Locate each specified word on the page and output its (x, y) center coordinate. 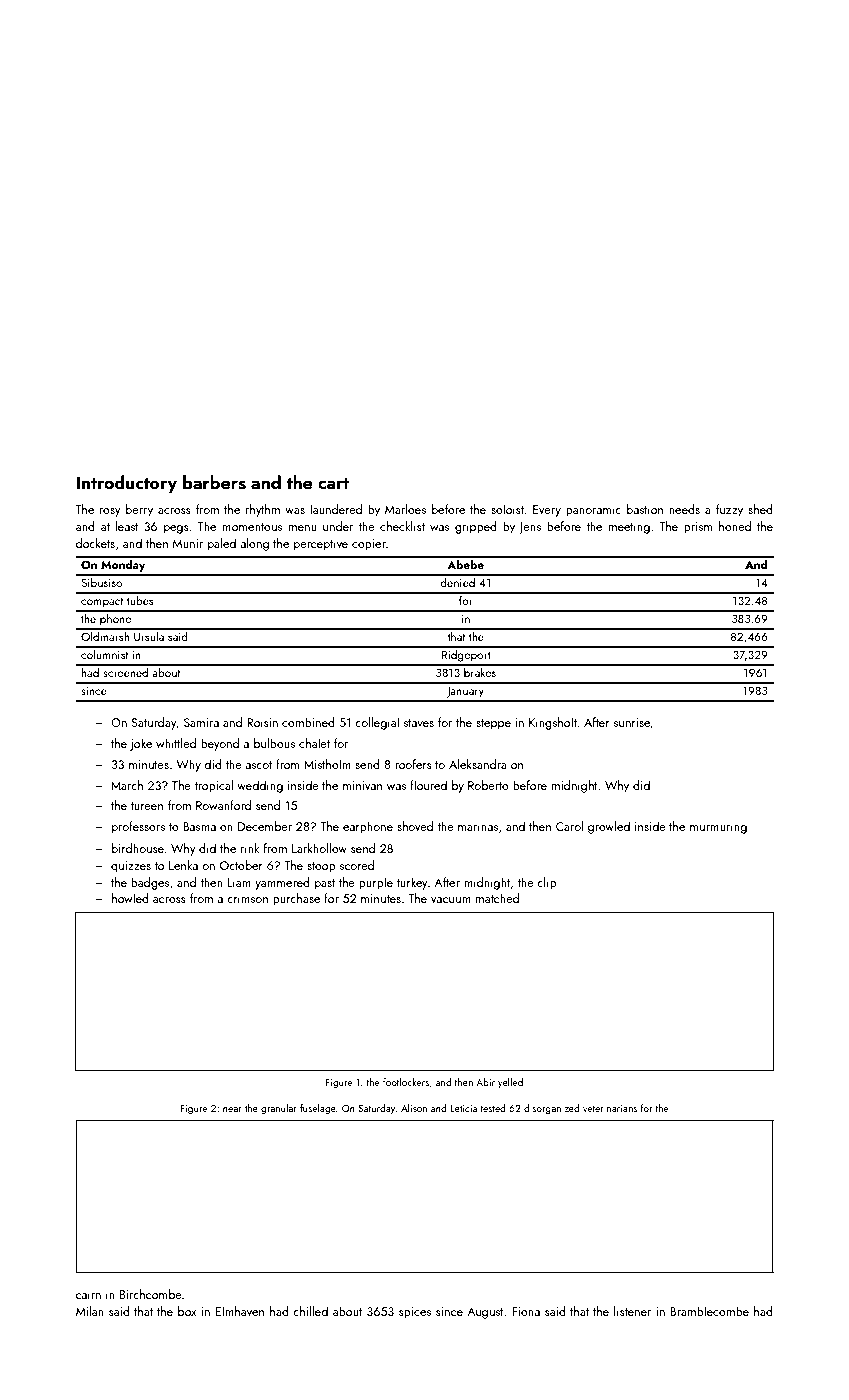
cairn (88, 1294)
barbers (214, 482)
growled (609, 827)
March (127, 785)
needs (684, 509)
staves (419, 723)
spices (415, 1313)
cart (333, 483)
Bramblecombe (709, 1311)
